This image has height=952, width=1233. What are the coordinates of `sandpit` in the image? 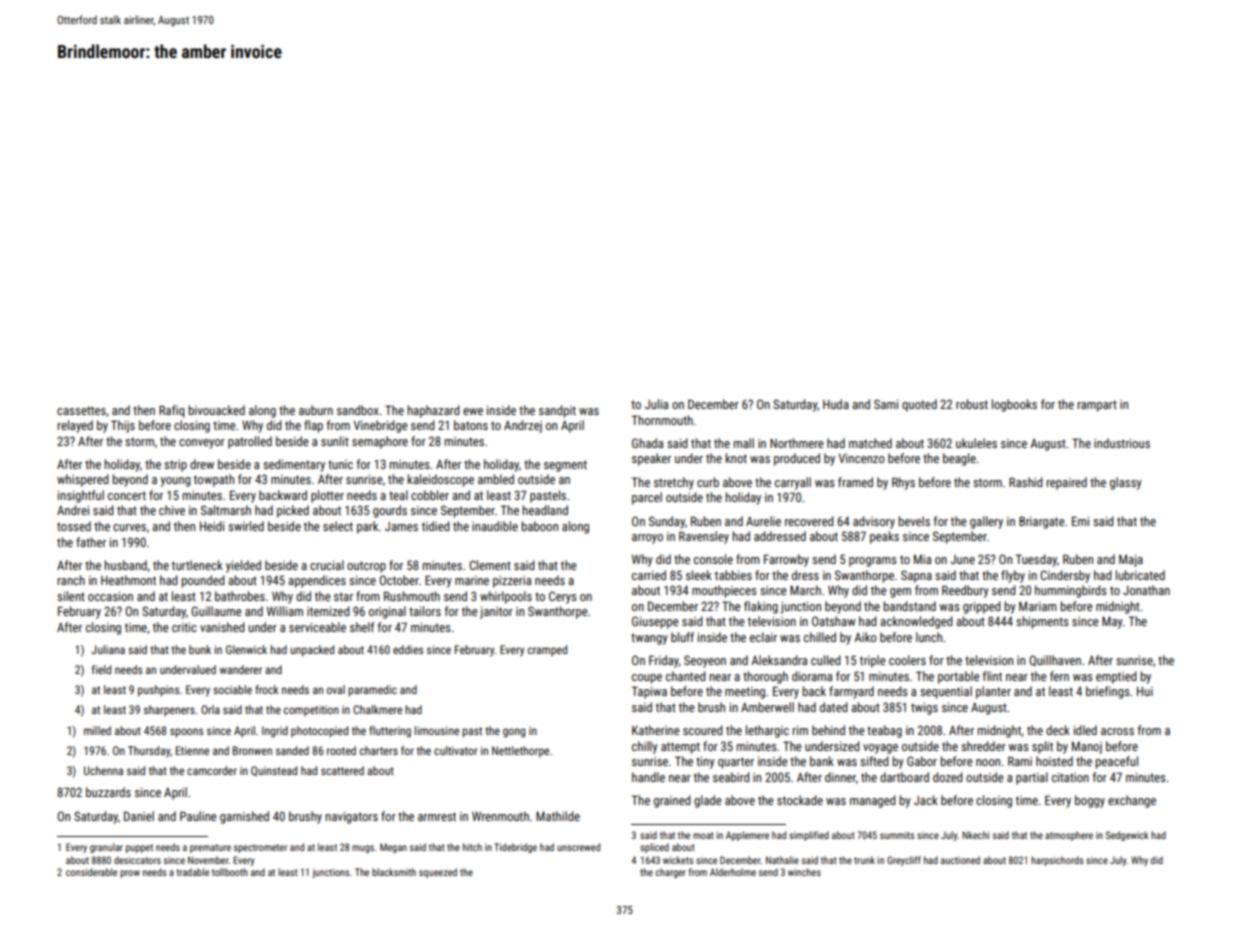 It's located at (557, 411).
